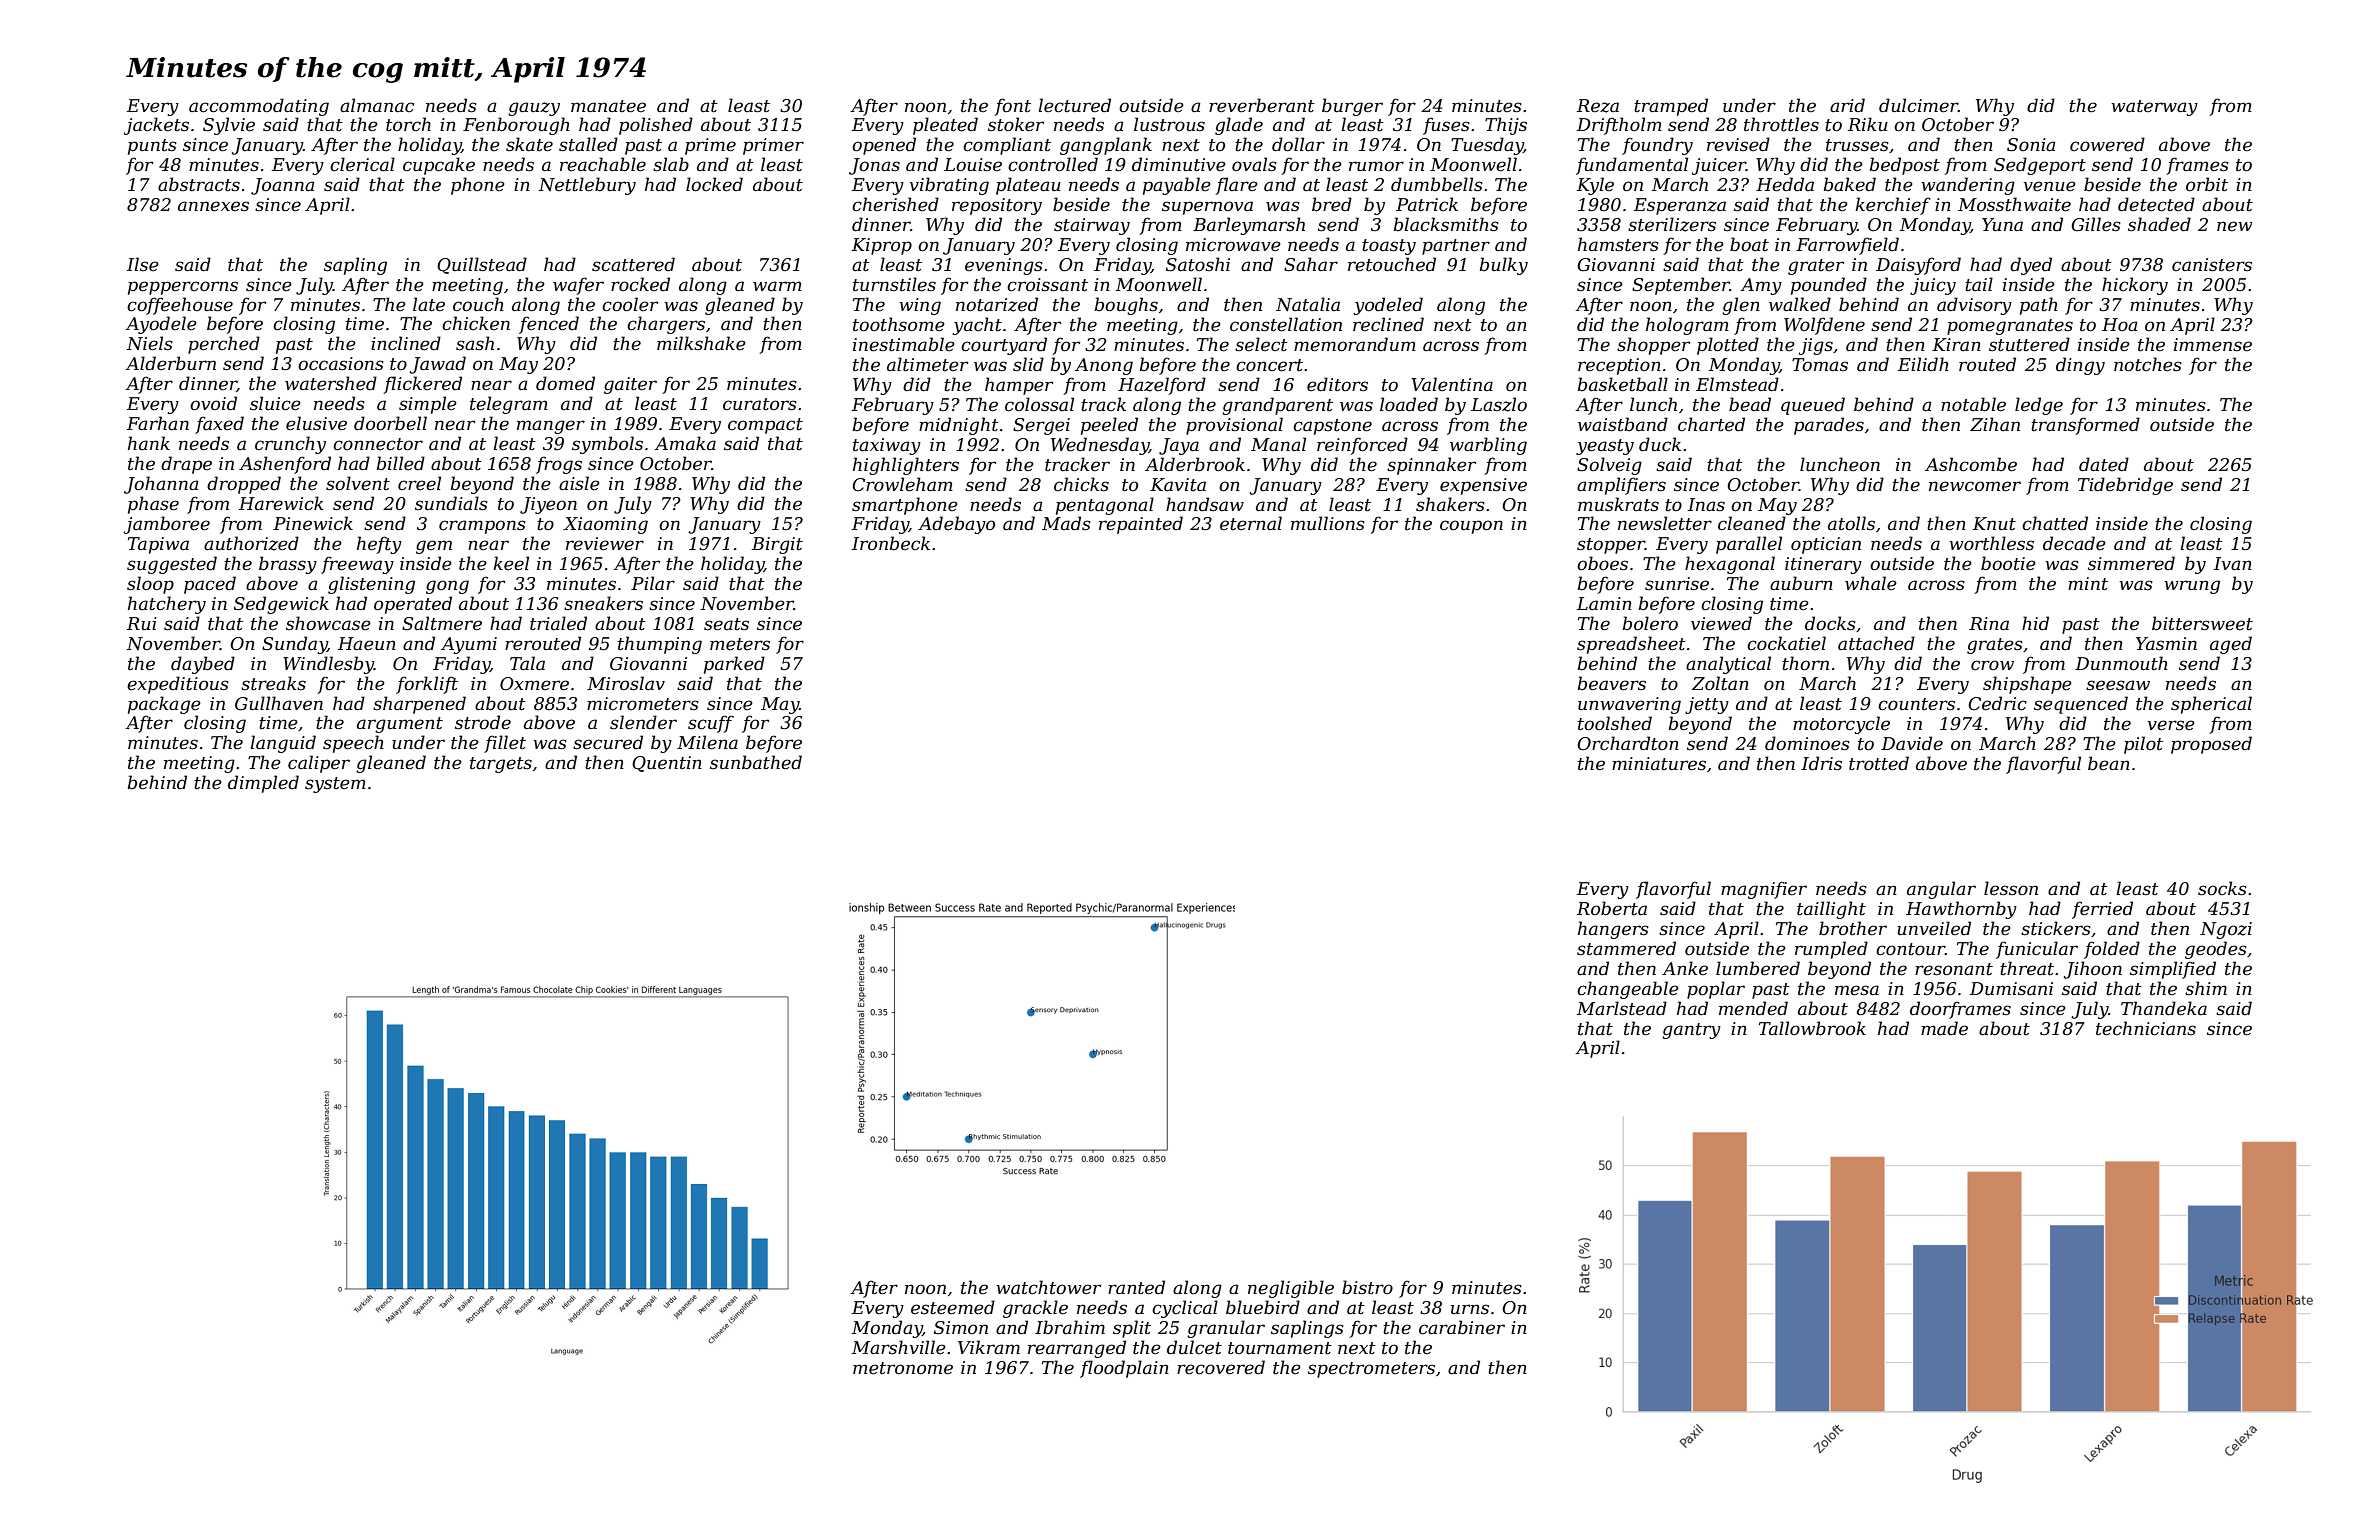 The height and width of the page is (1540, 2380). Describe the element at coordinates (2146, 1028) in the page. I see `technicians` at that location.
